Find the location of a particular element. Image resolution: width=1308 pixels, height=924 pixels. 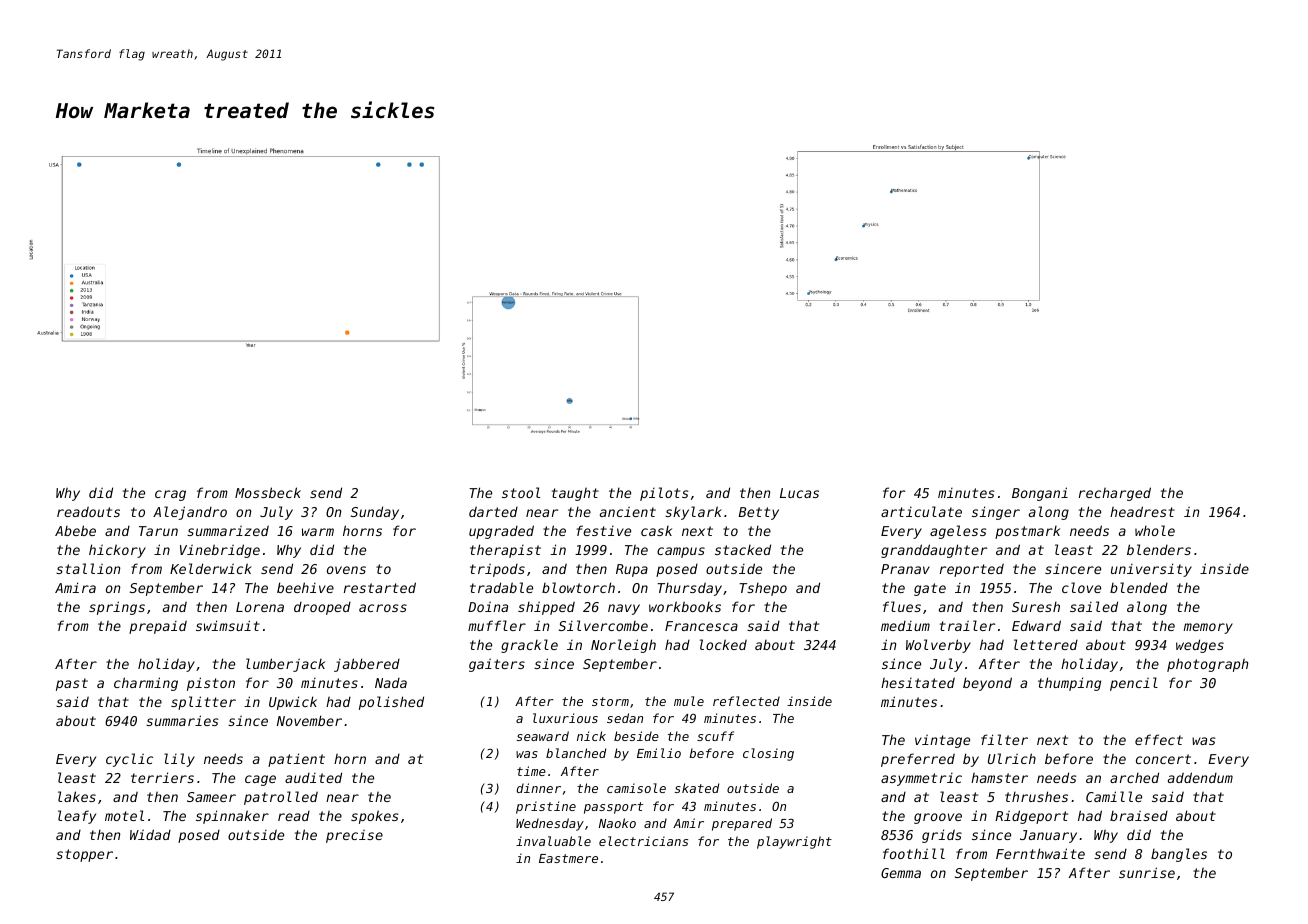

Francesca is located at coordinates (701, 626).
